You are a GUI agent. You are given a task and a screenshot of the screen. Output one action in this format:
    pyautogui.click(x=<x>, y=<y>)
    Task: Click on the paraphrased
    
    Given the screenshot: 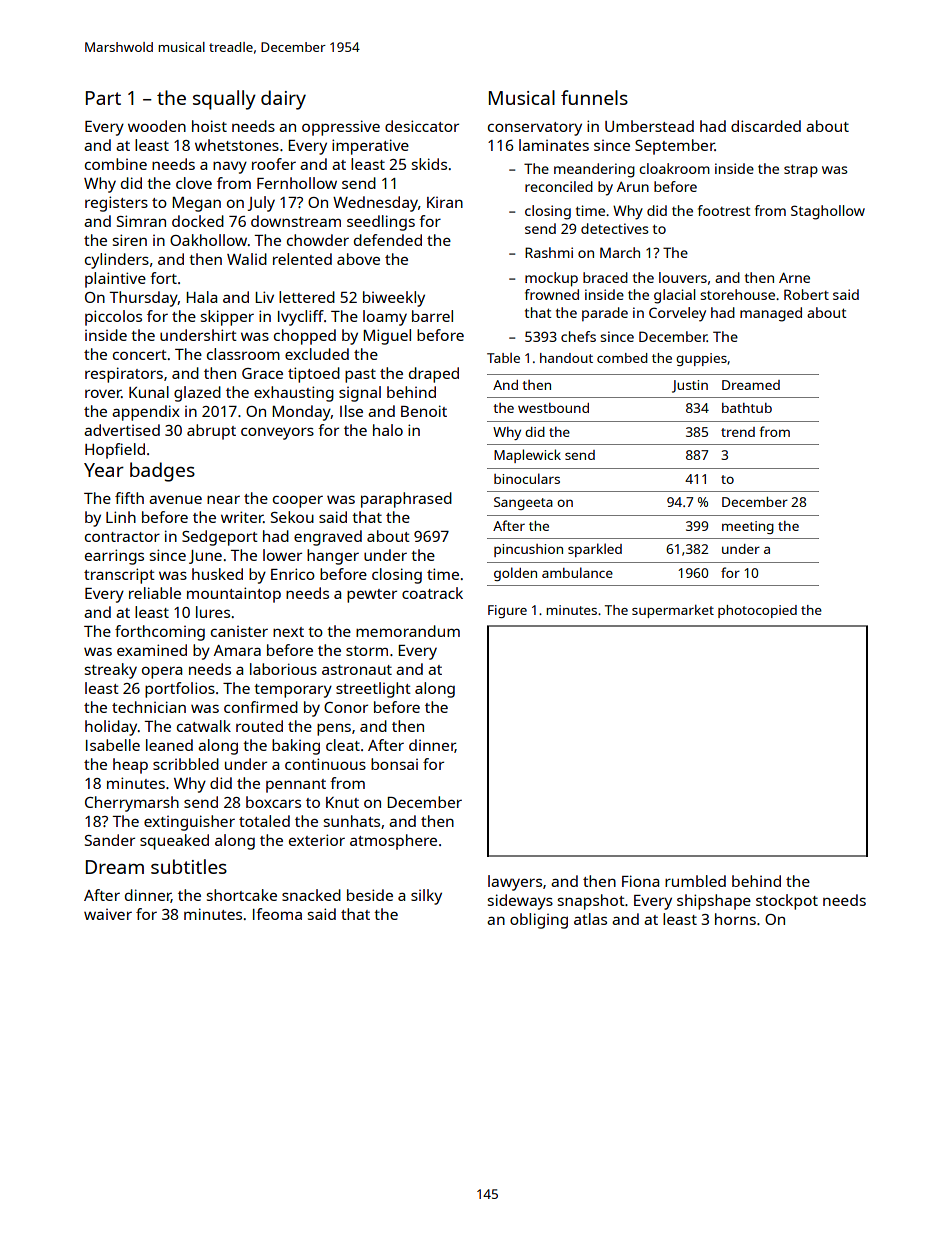 What is the action you would take?
    pyautogui.click(x=406, y=500)
